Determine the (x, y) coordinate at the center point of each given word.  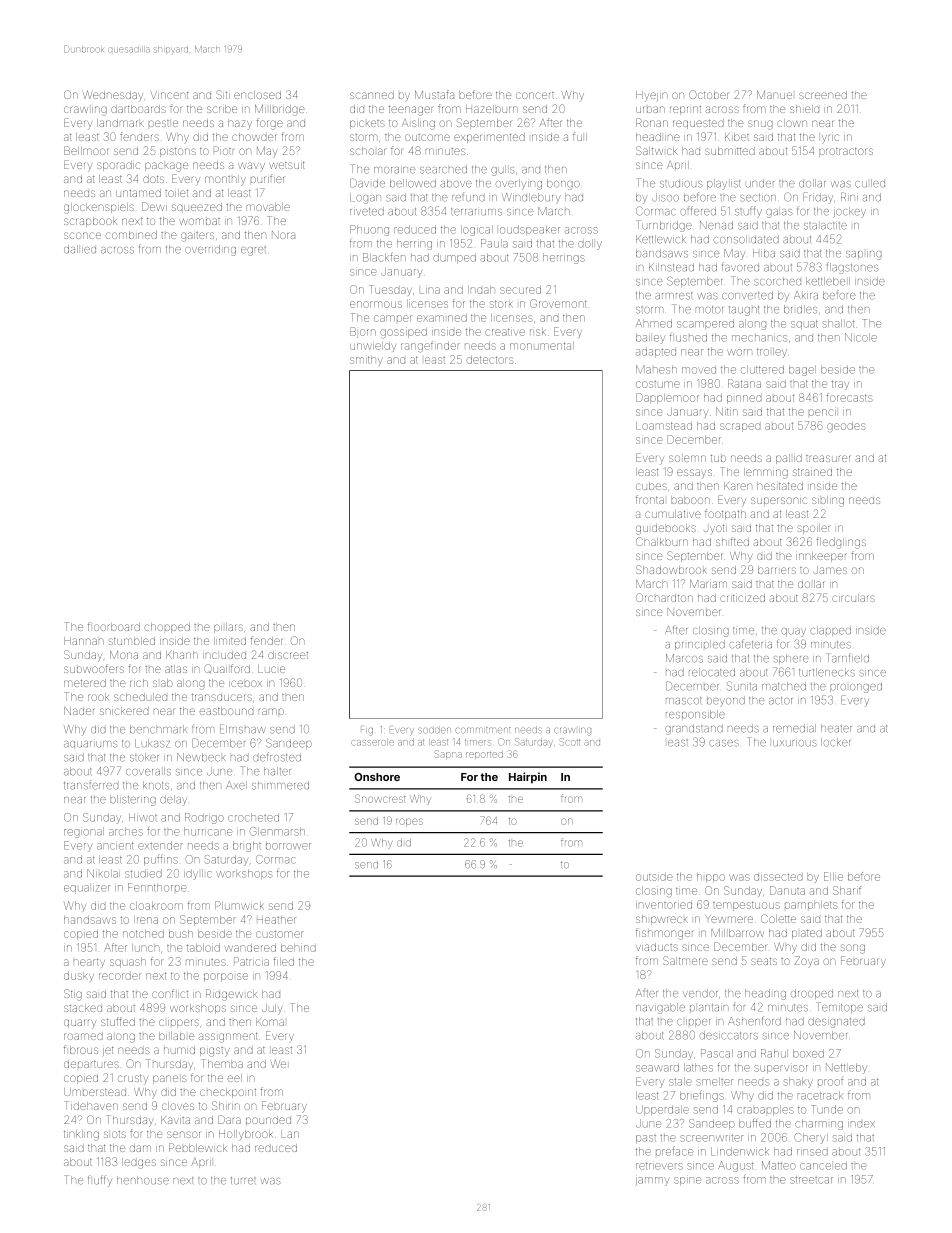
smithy (366, 361)
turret (243, 1181)
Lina (430, 290)
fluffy (100, 1181)
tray (840, 384)
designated (836, 1022)
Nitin (727, 411)
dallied (80, 249)
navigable (660, 1008)
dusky (79, 977)
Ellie (833, 876)
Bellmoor (86, 150)
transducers (222, 697)
